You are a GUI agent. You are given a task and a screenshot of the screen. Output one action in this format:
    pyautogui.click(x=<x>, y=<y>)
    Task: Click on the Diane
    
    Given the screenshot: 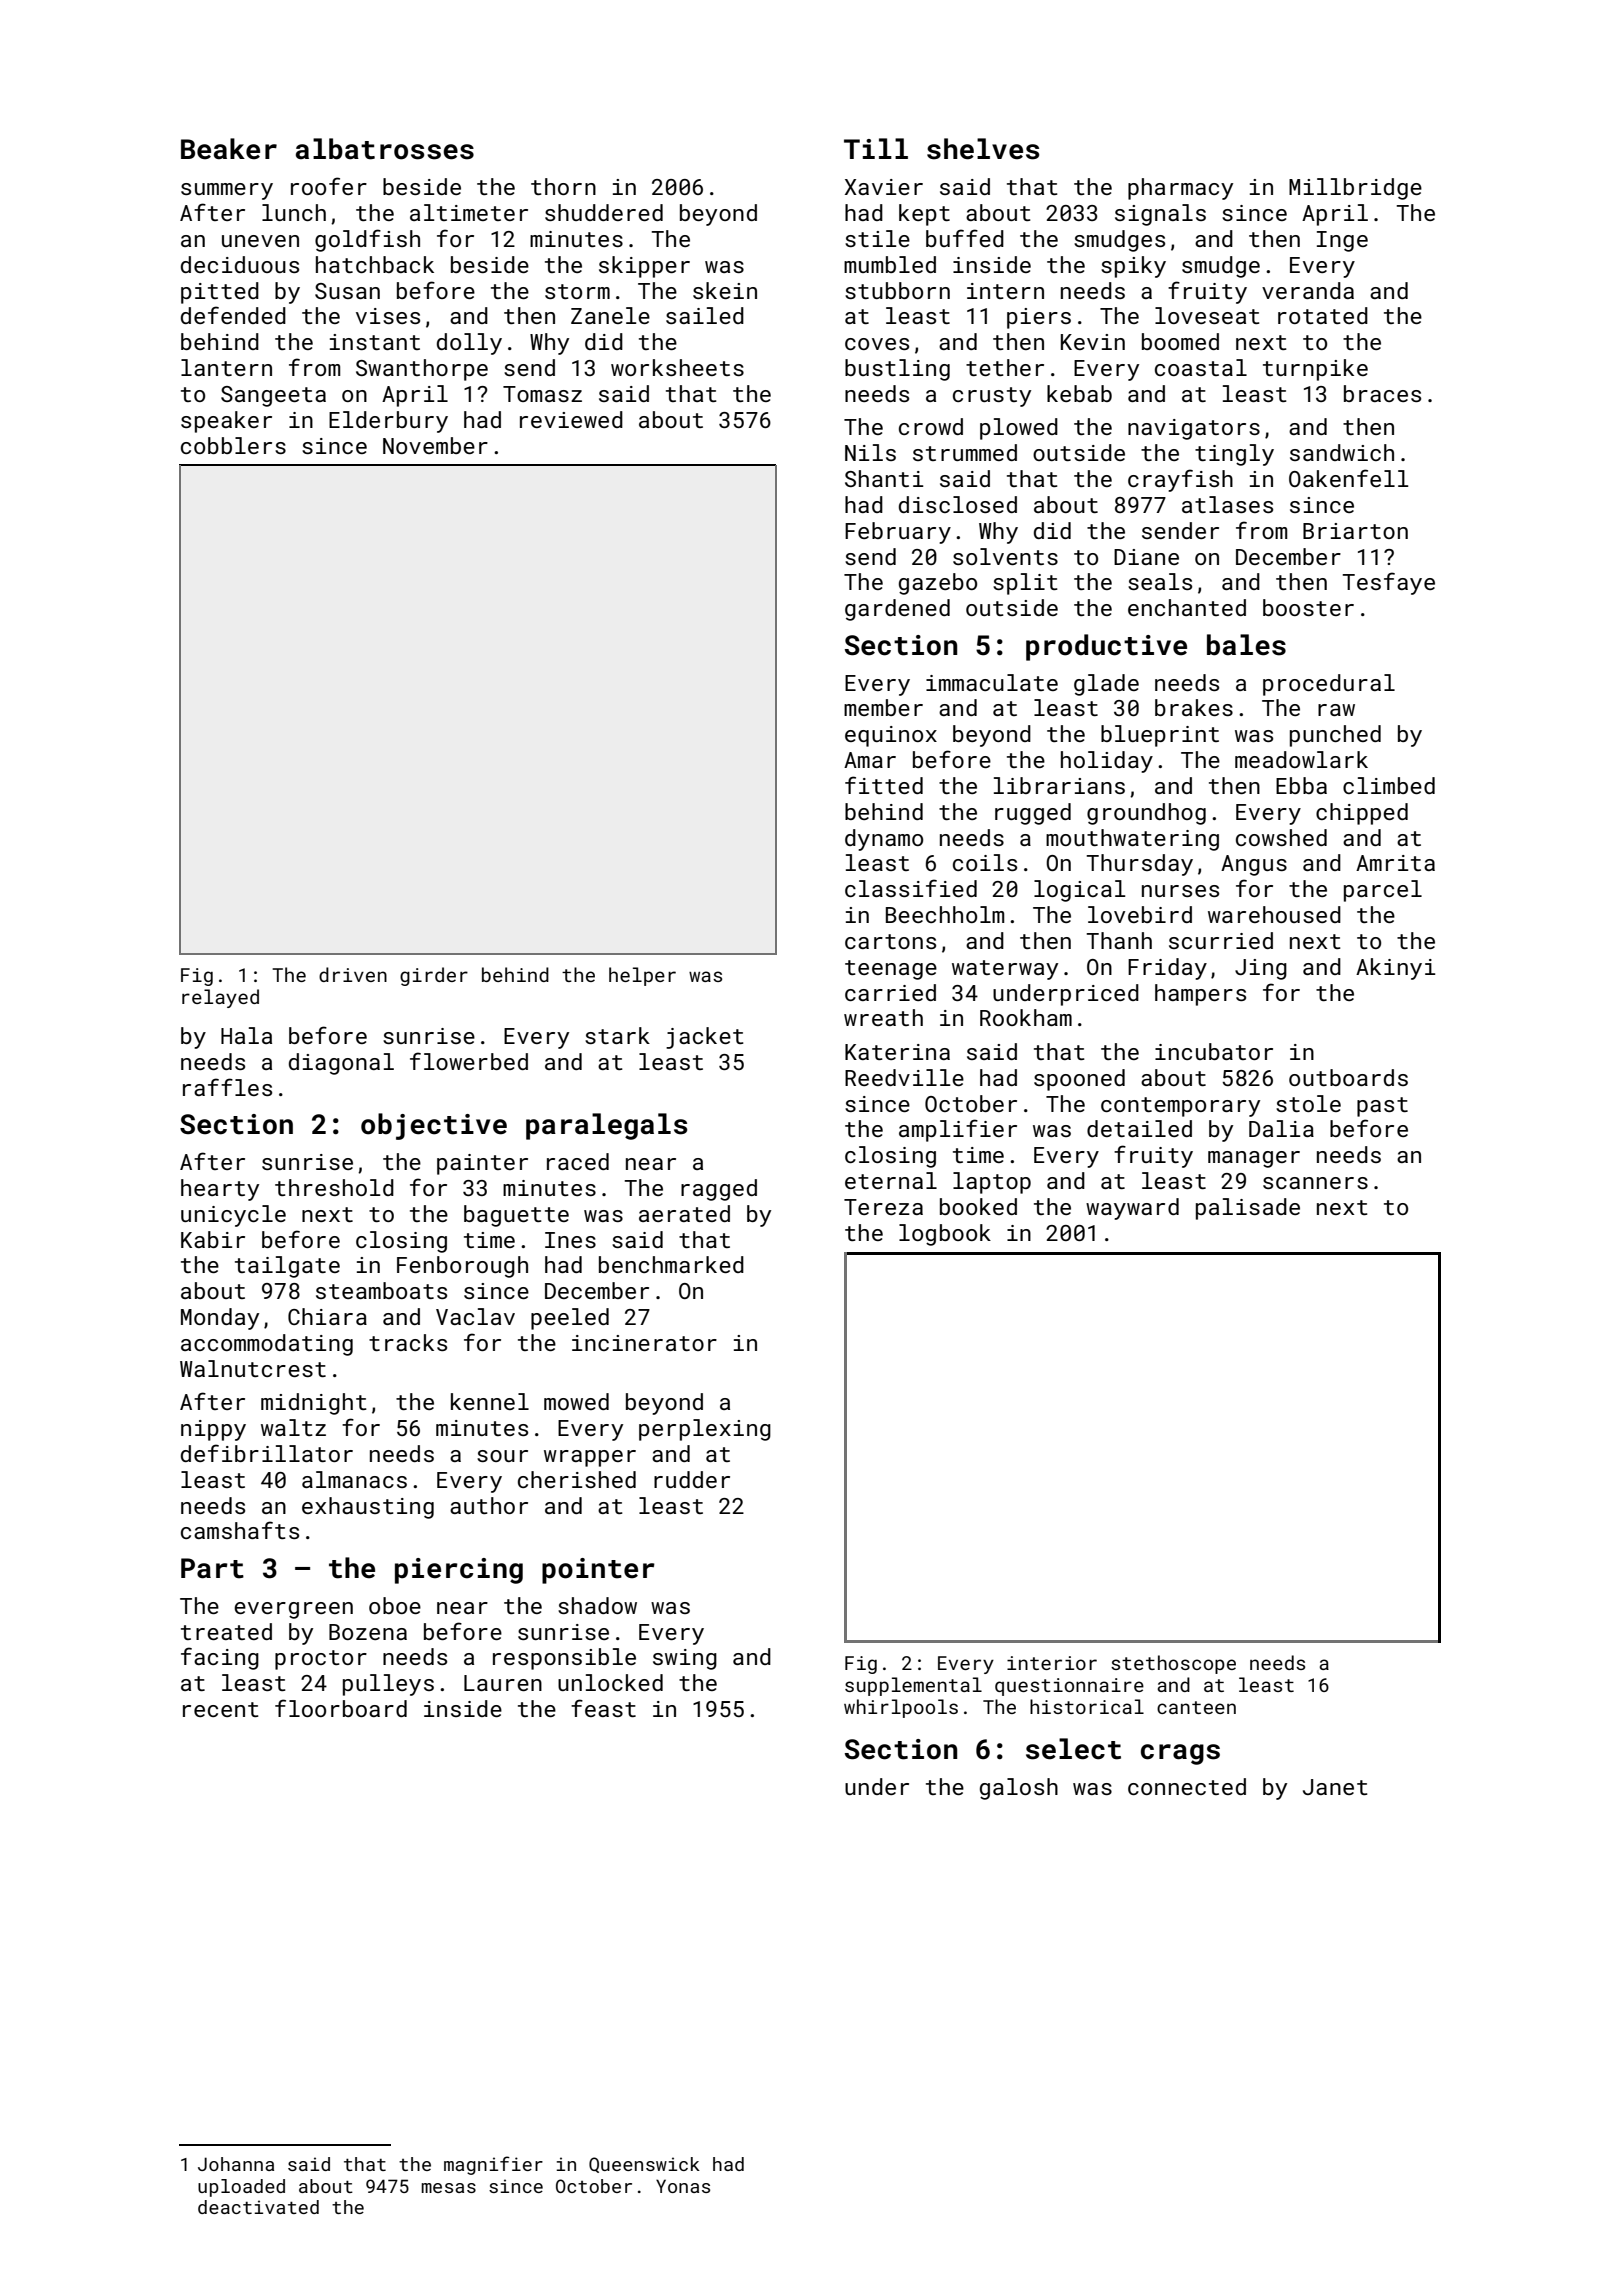 What is the action you would take?
    pyautogui.click(x=1146, y=557)
